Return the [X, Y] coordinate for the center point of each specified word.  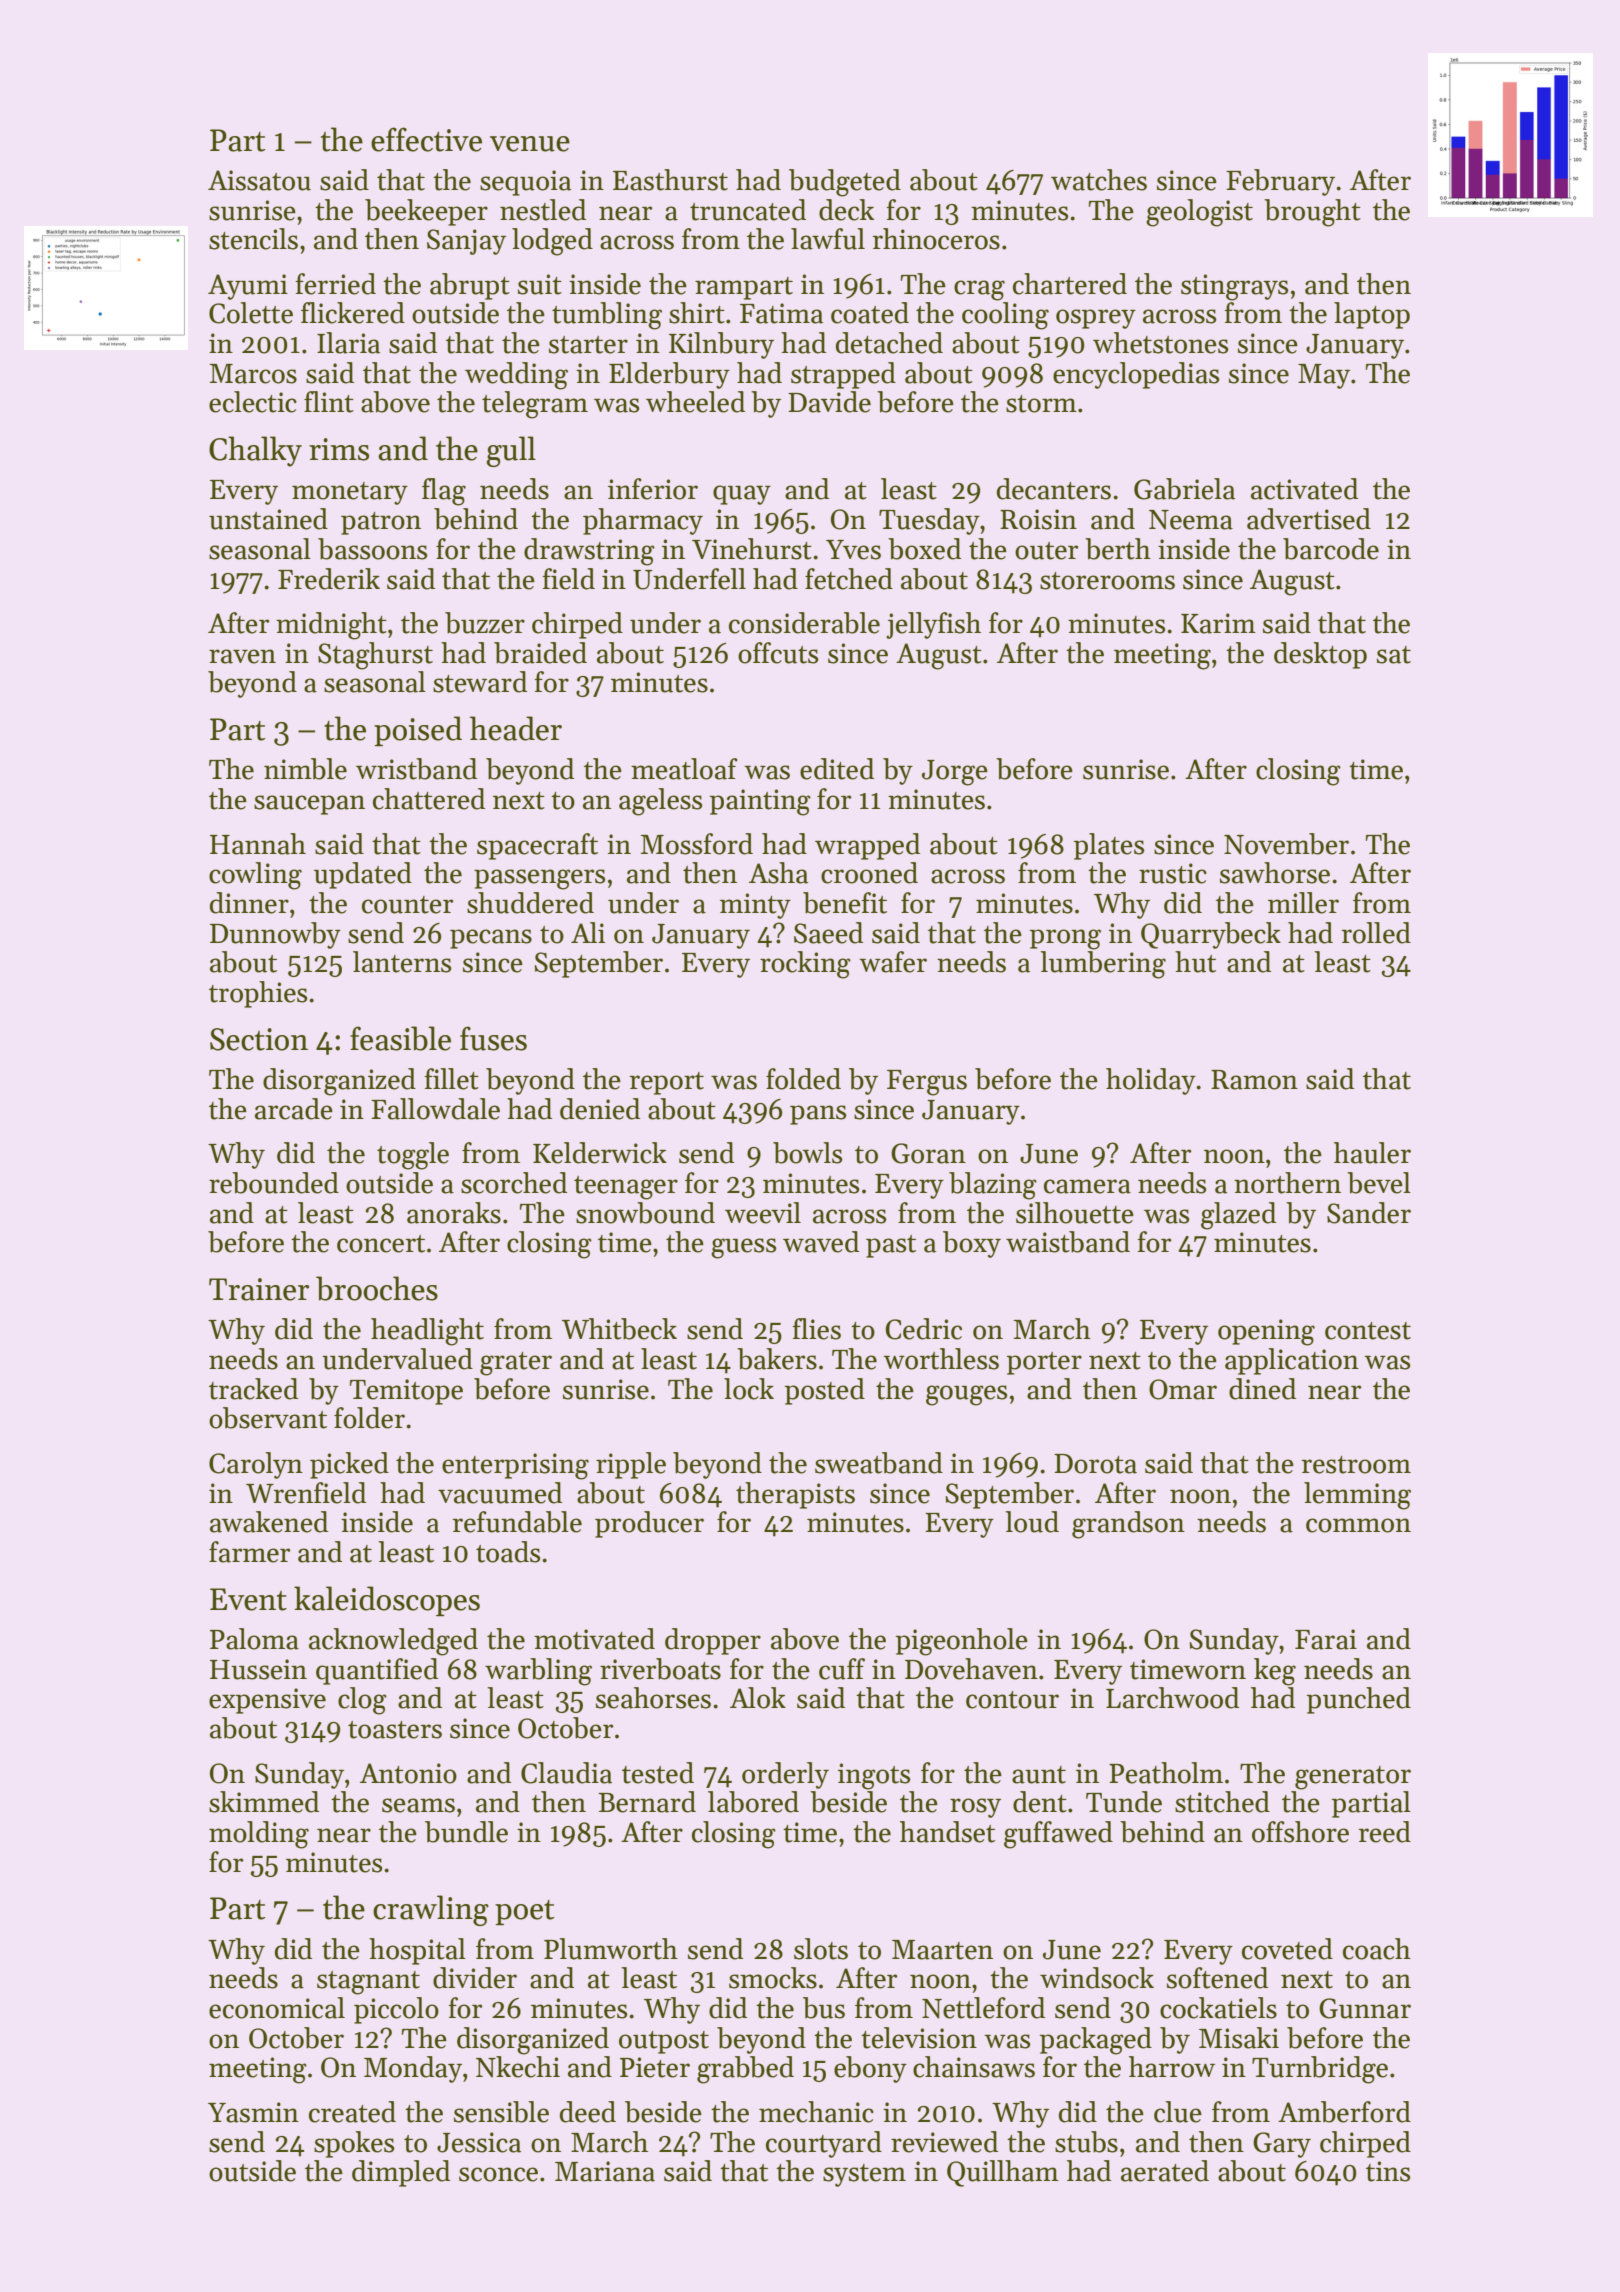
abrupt [470, 286]
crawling [431, 1910]
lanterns [402, 962]
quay [742, 495]
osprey [1096, 319]
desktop [1320, 655]
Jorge [955, 773]
